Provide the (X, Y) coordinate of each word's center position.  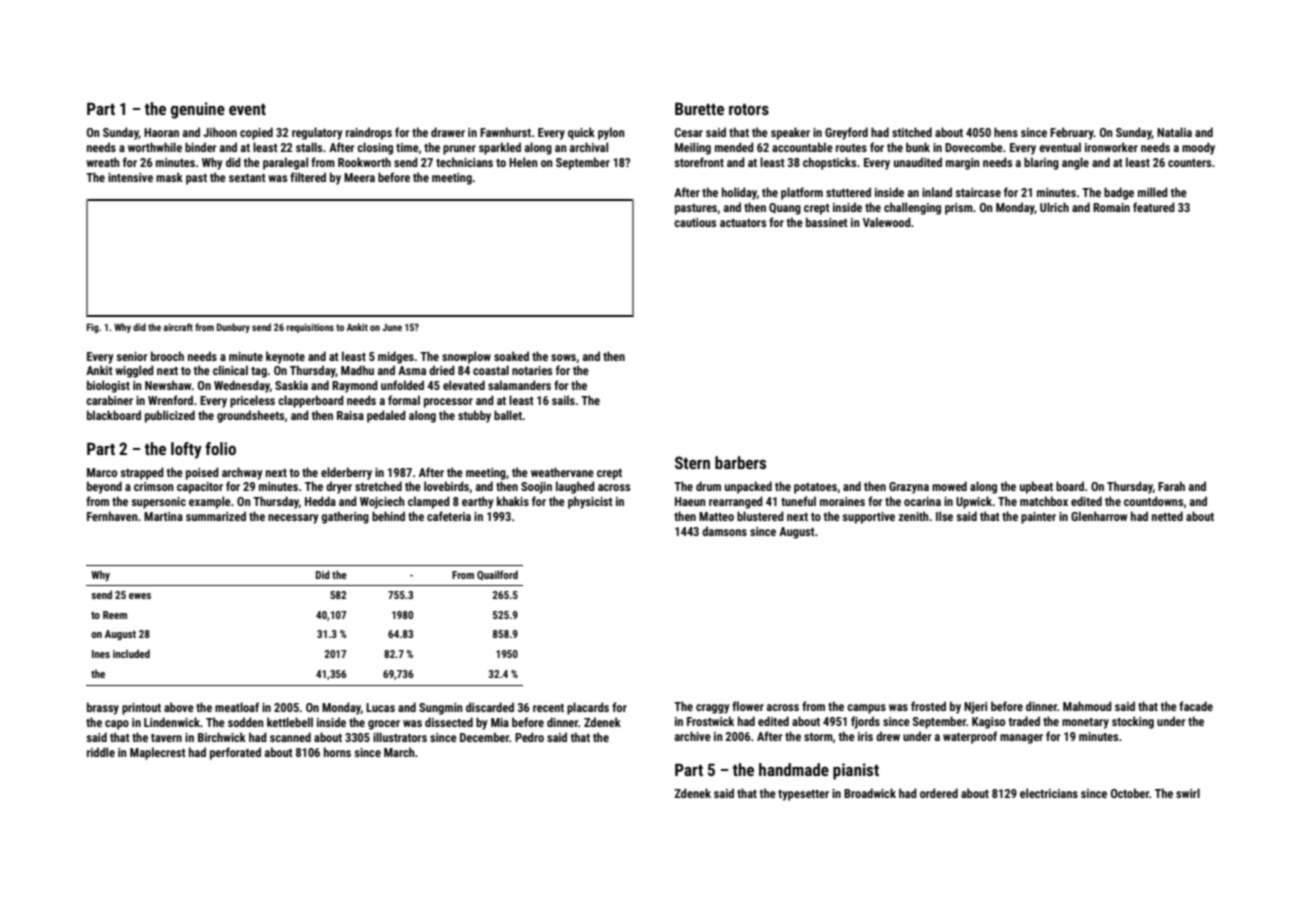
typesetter (803, 795)
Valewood (887, 222)
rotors (749, 109)
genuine (198, 110)
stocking (1133, 722)
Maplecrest (158, 753)
